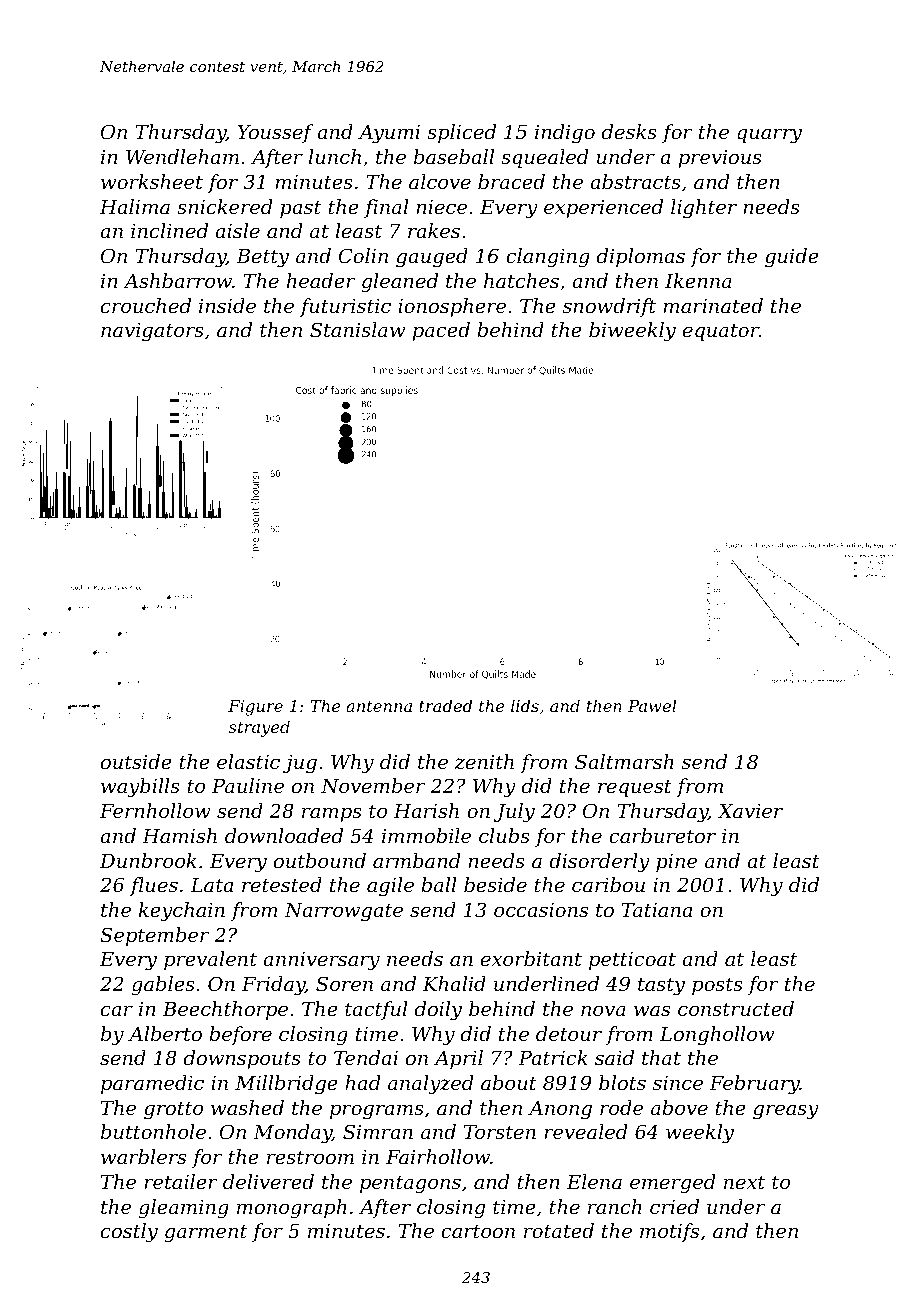 The width and height of the screenshot is (924, 1314). Describe the element at coordinates (629, 131) in the screenshot. I see `desks` at that location.
